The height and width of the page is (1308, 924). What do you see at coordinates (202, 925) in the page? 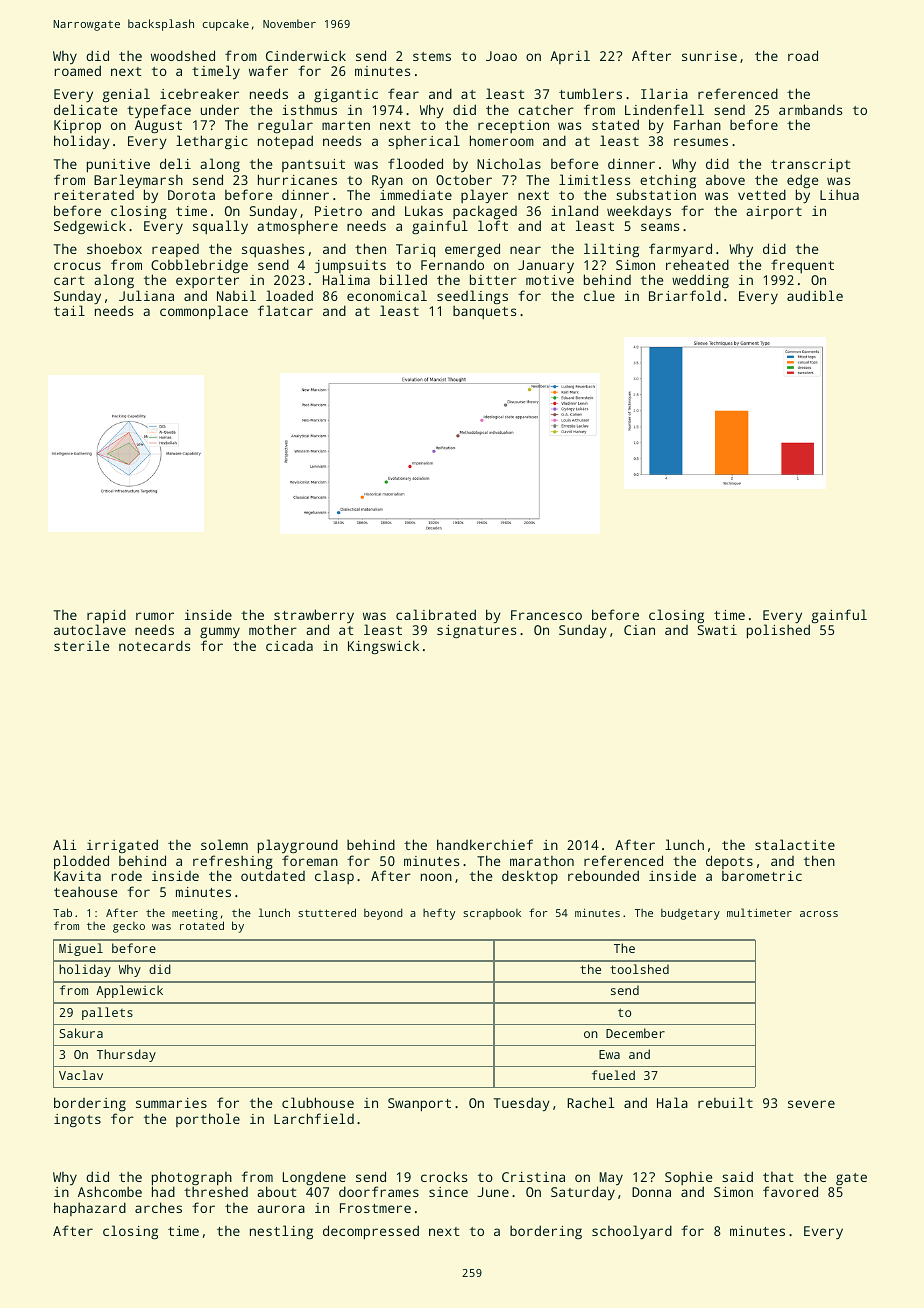
I see `rotated` at bounding box center [202, 925].
